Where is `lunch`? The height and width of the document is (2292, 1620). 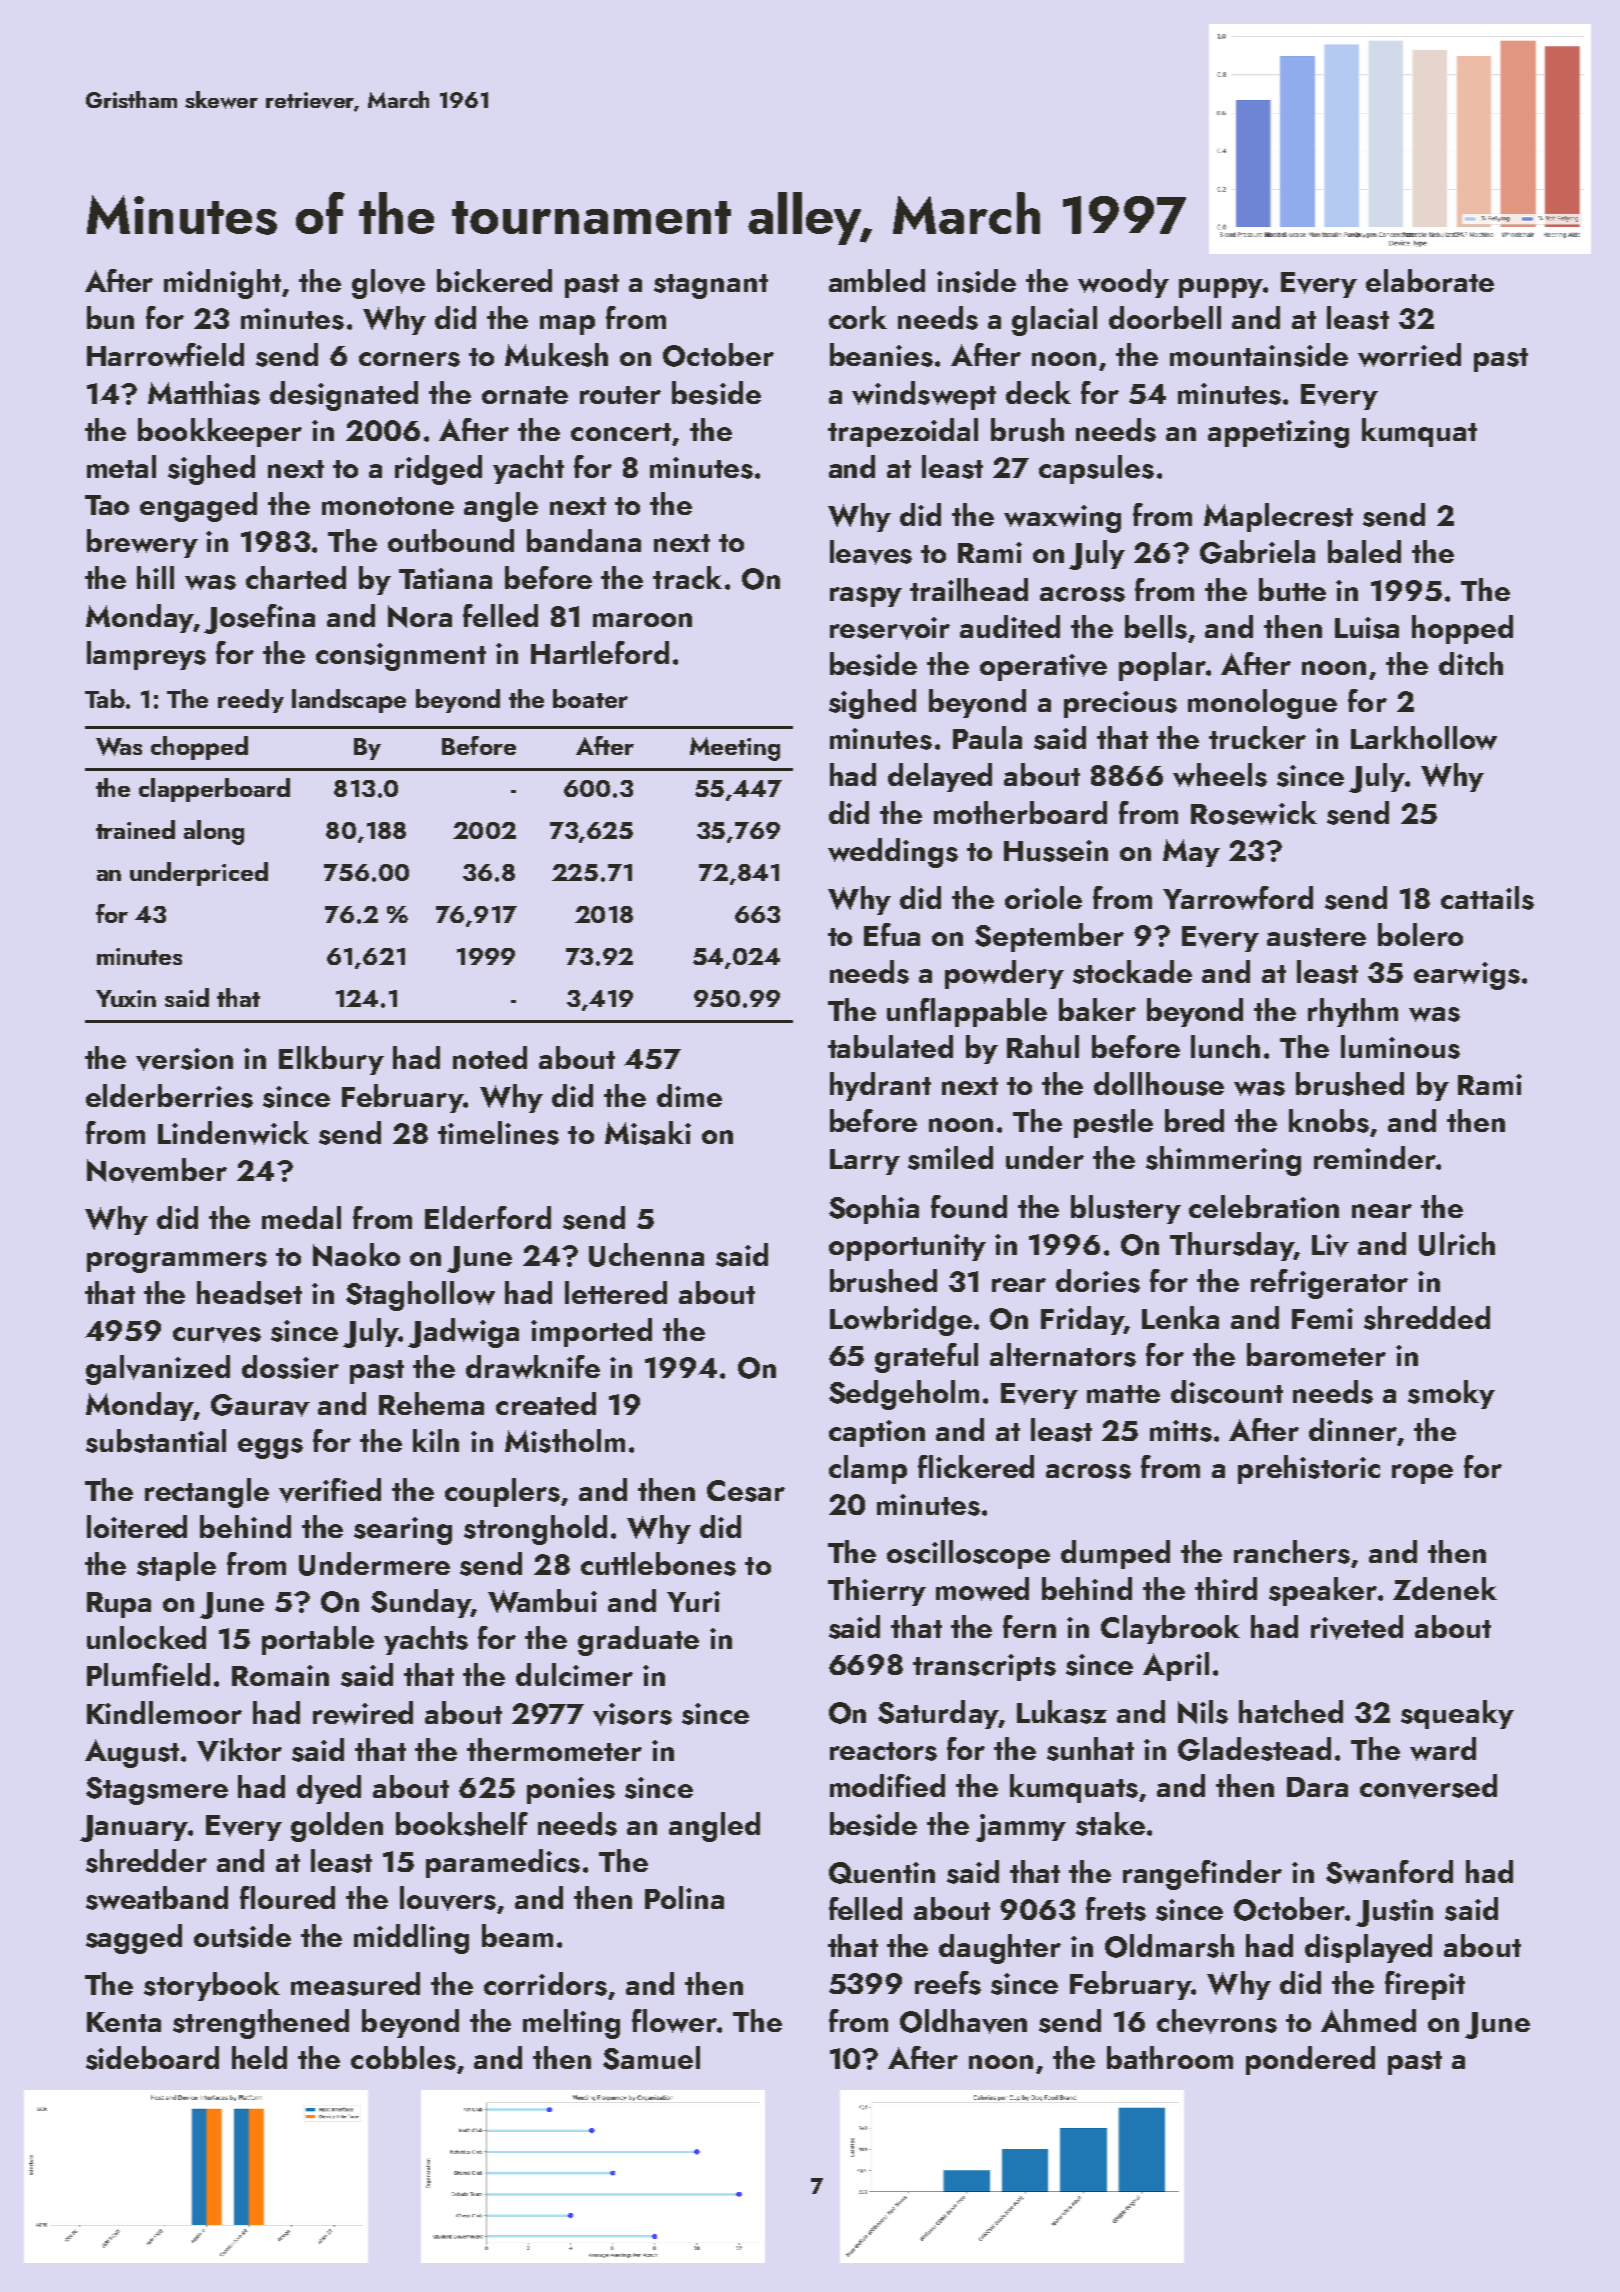
lunch is located at coordinates (1225, 1046).
